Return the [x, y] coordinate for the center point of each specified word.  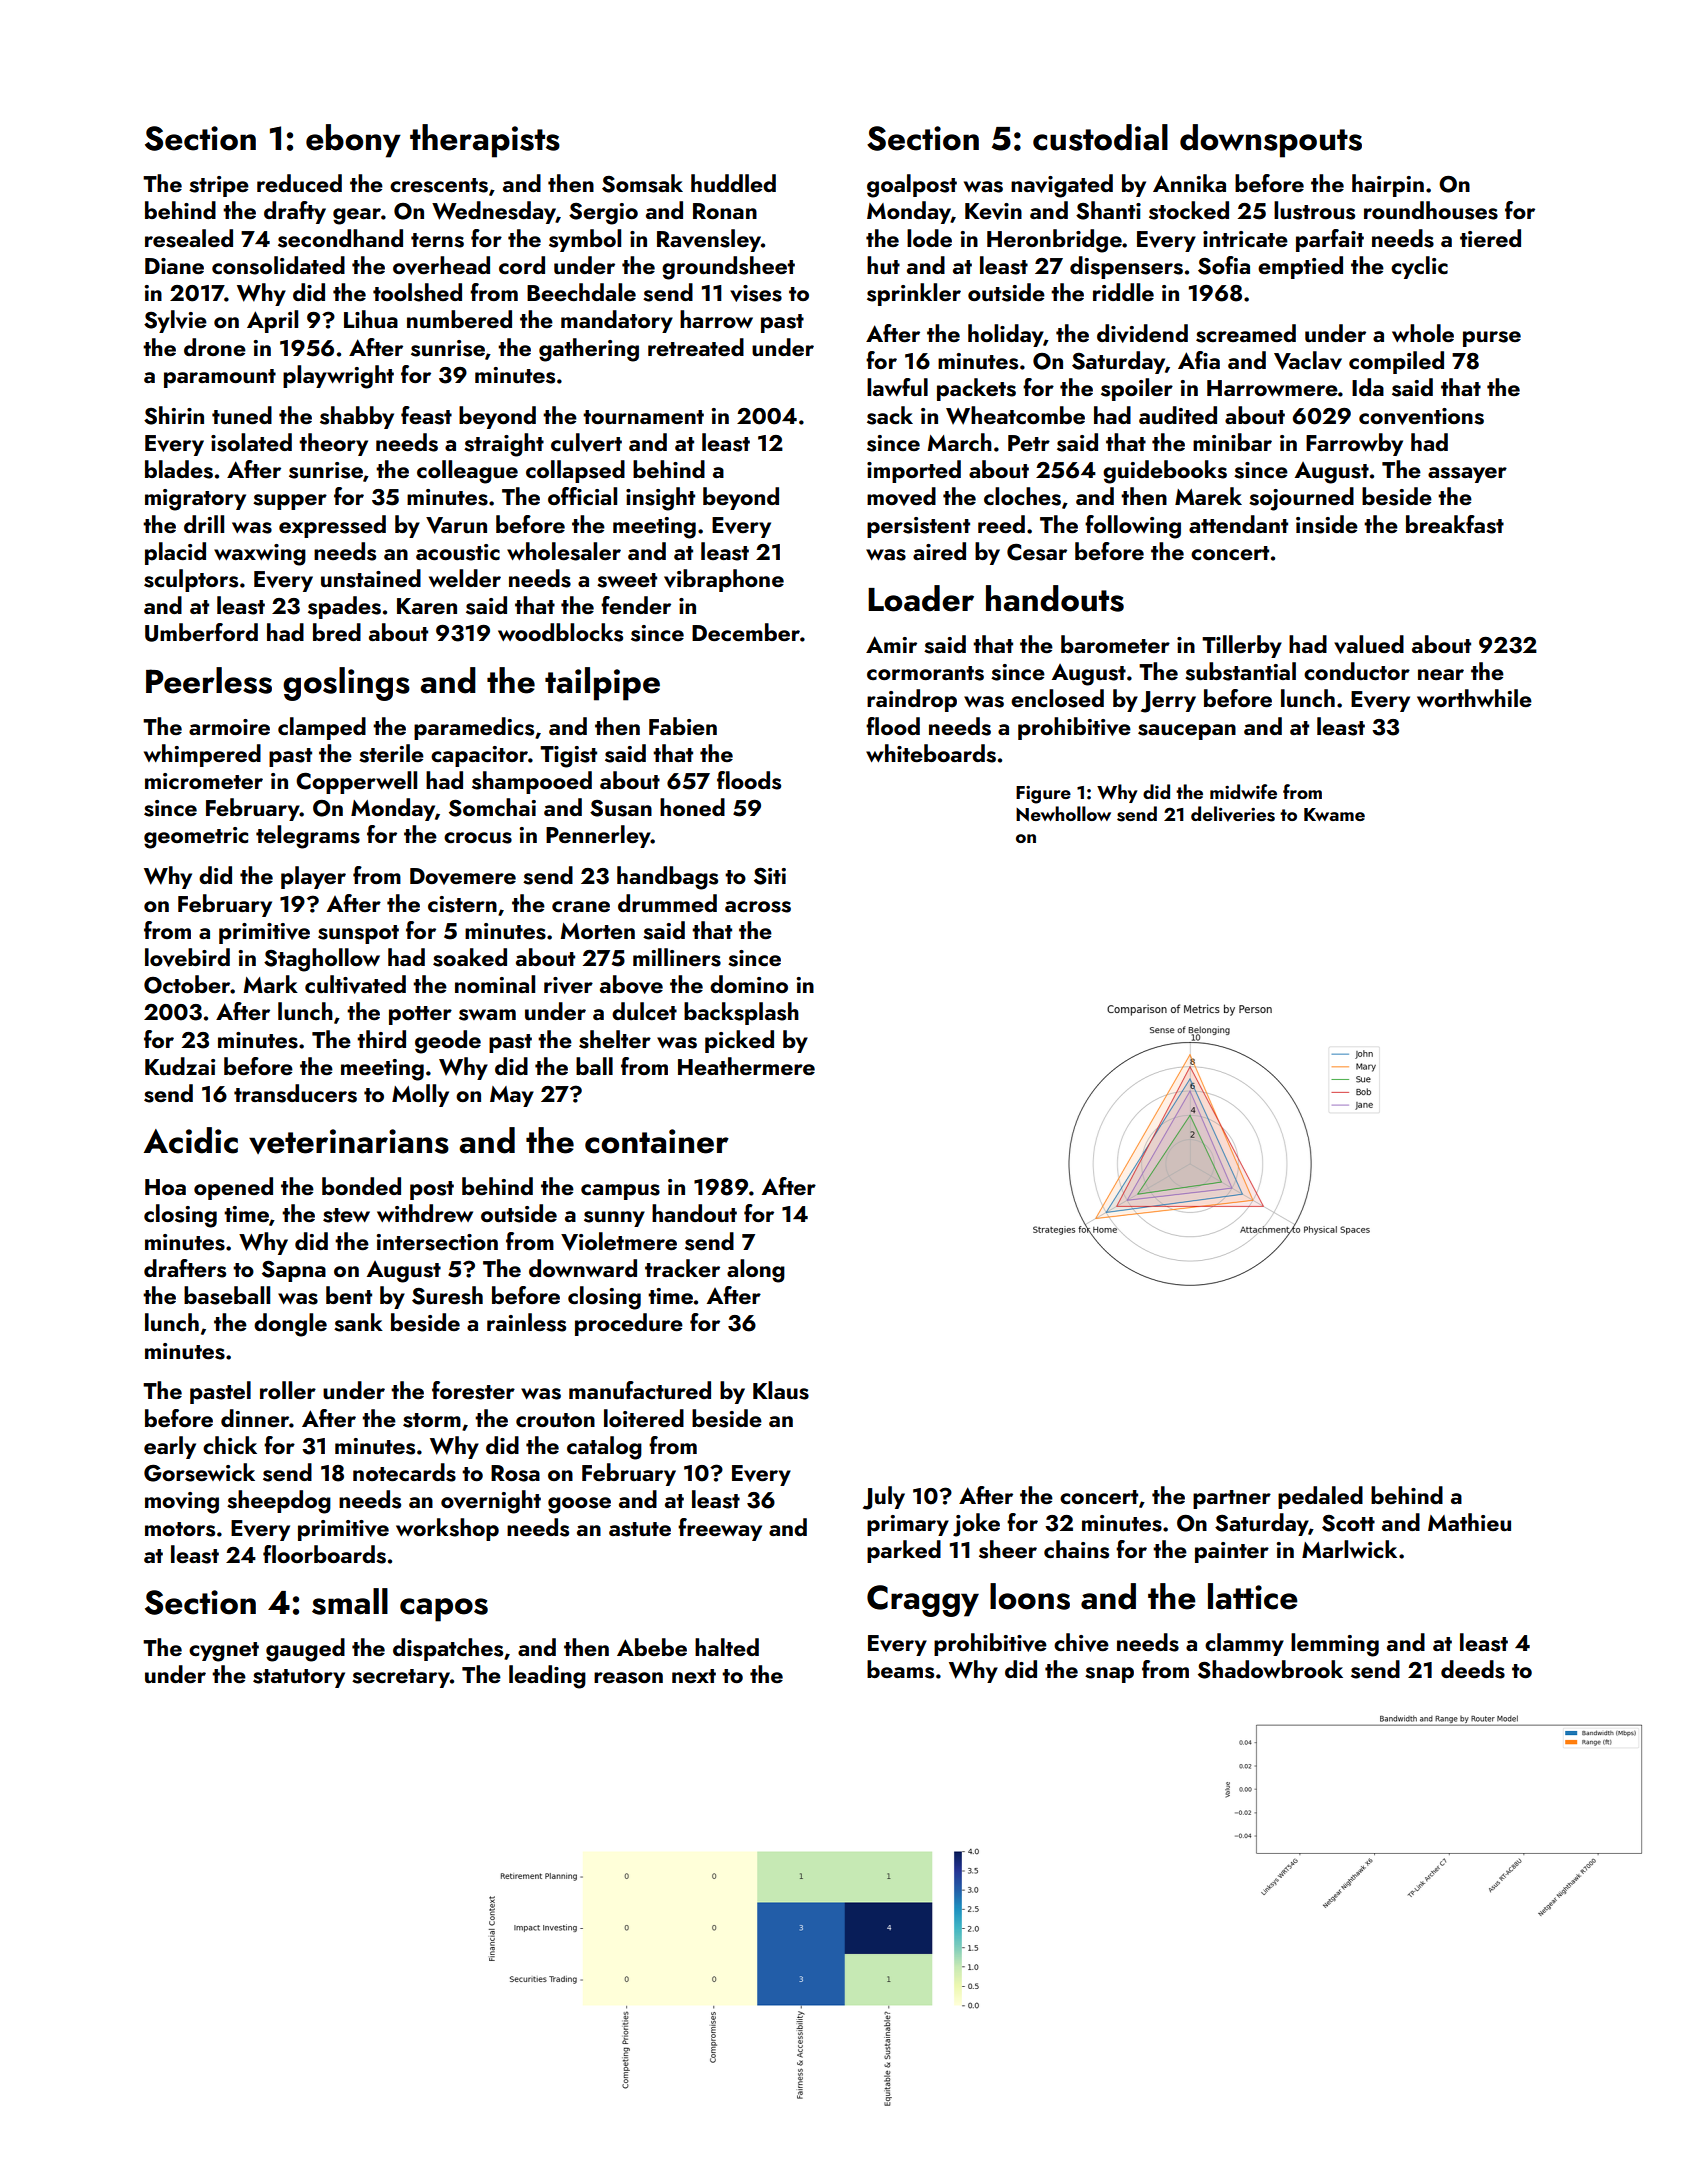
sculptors [191, 580]
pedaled [1320, 1497]
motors [180, 1529]
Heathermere [746, 1066]
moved [901, 496]
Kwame [1334, 814]
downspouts [1271, 141]
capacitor [479, 756]
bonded [361, 1186]
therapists [485, 141]
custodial [1100, 137]
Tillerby [1242, 646]
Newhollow [1063, 813]
